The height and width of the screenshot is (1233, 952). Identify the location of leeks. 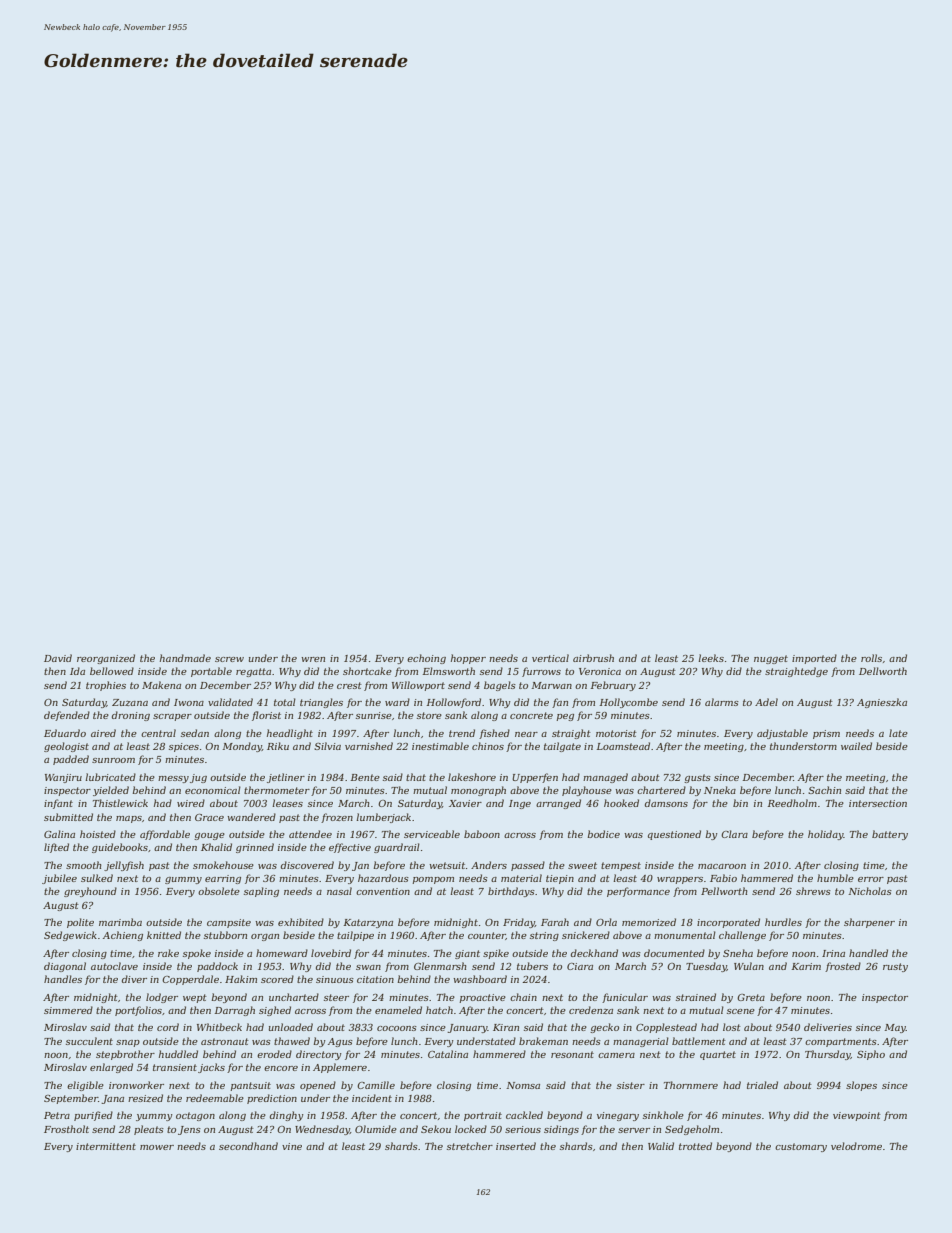
(711, 658).
